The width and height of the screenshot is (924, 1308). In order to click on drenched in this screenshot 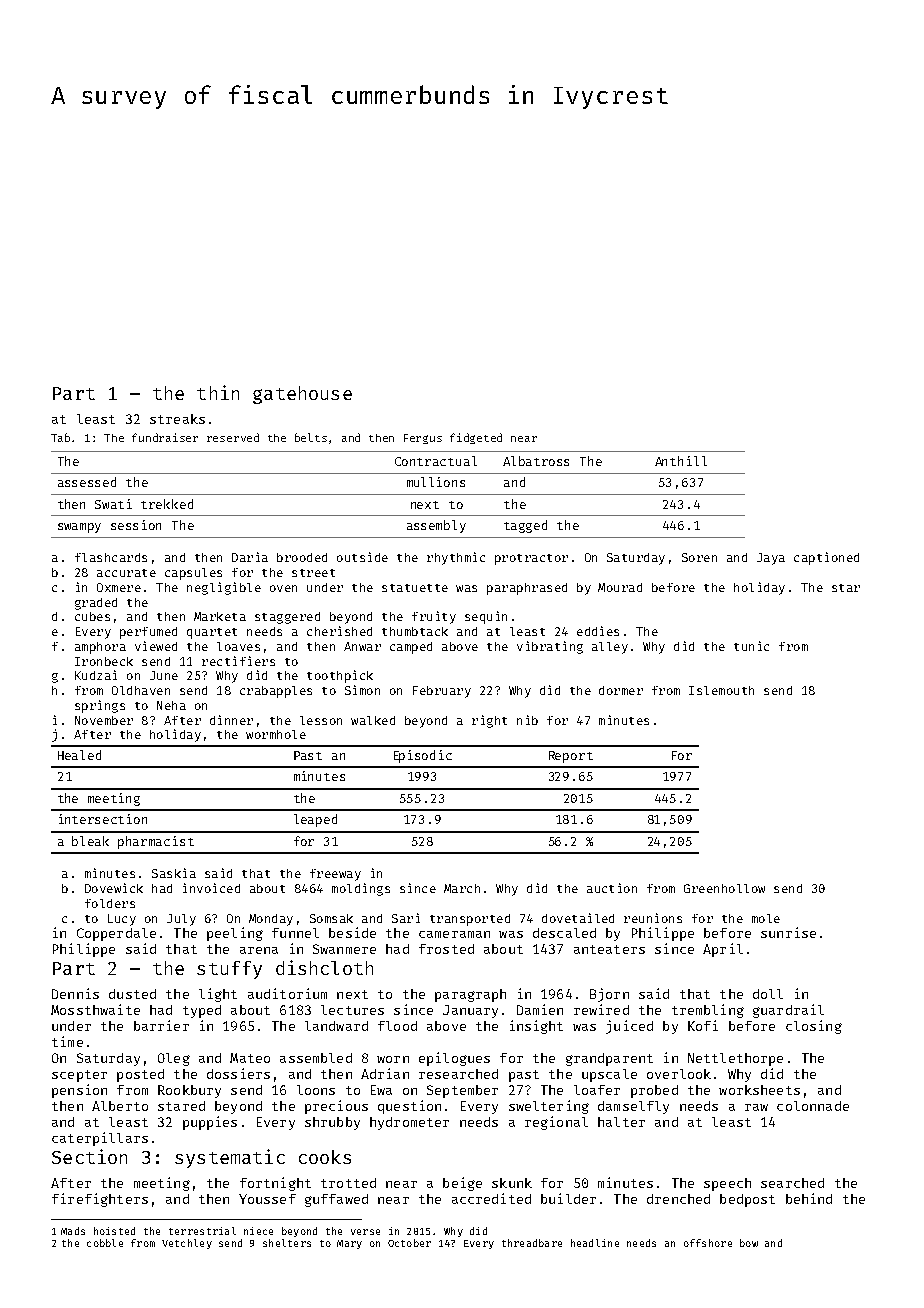, I will do `click(678, 1199)`.
